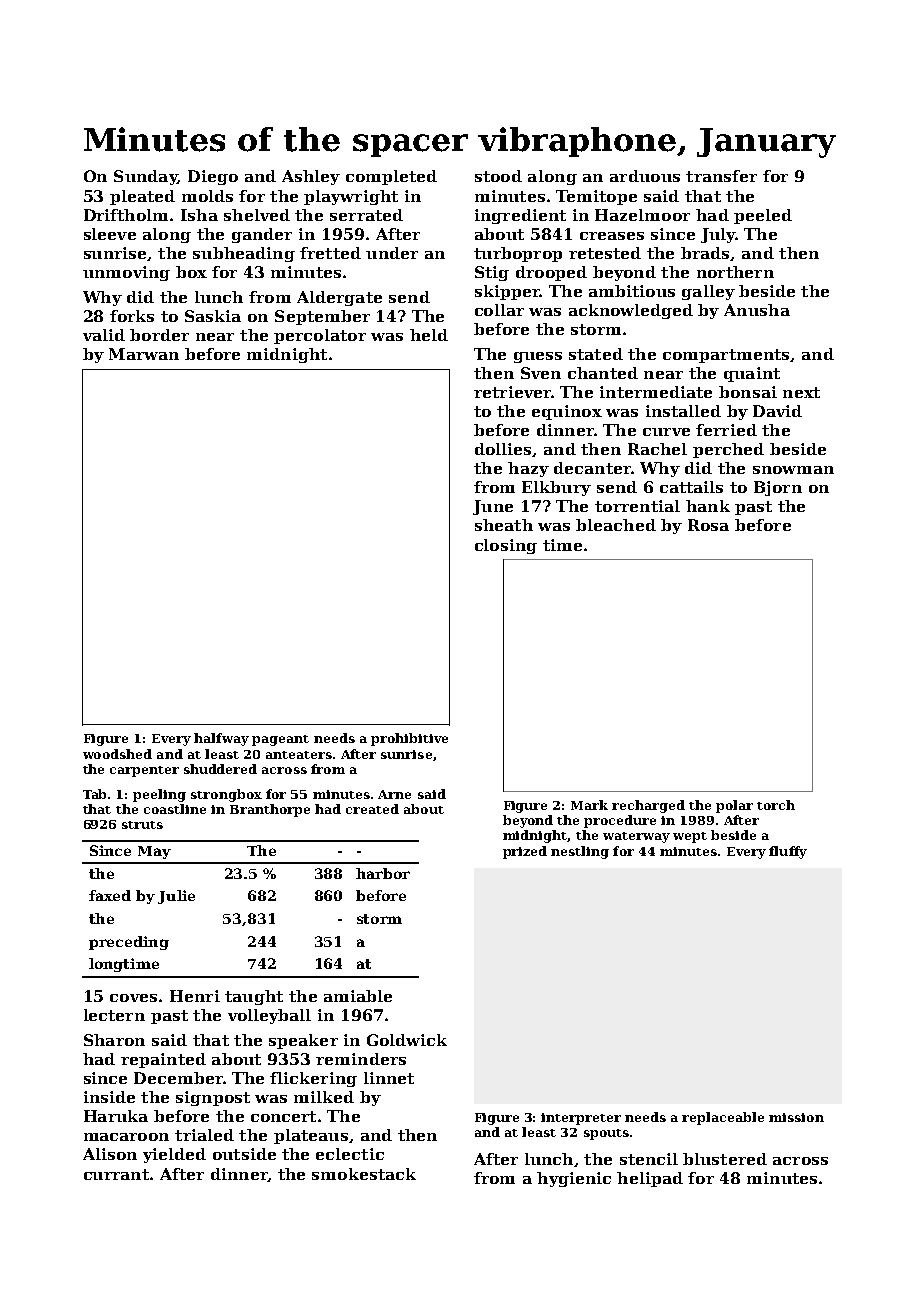 This screenshot has width=924, height=1314. I want to click on serrated, so click(366, 215).
